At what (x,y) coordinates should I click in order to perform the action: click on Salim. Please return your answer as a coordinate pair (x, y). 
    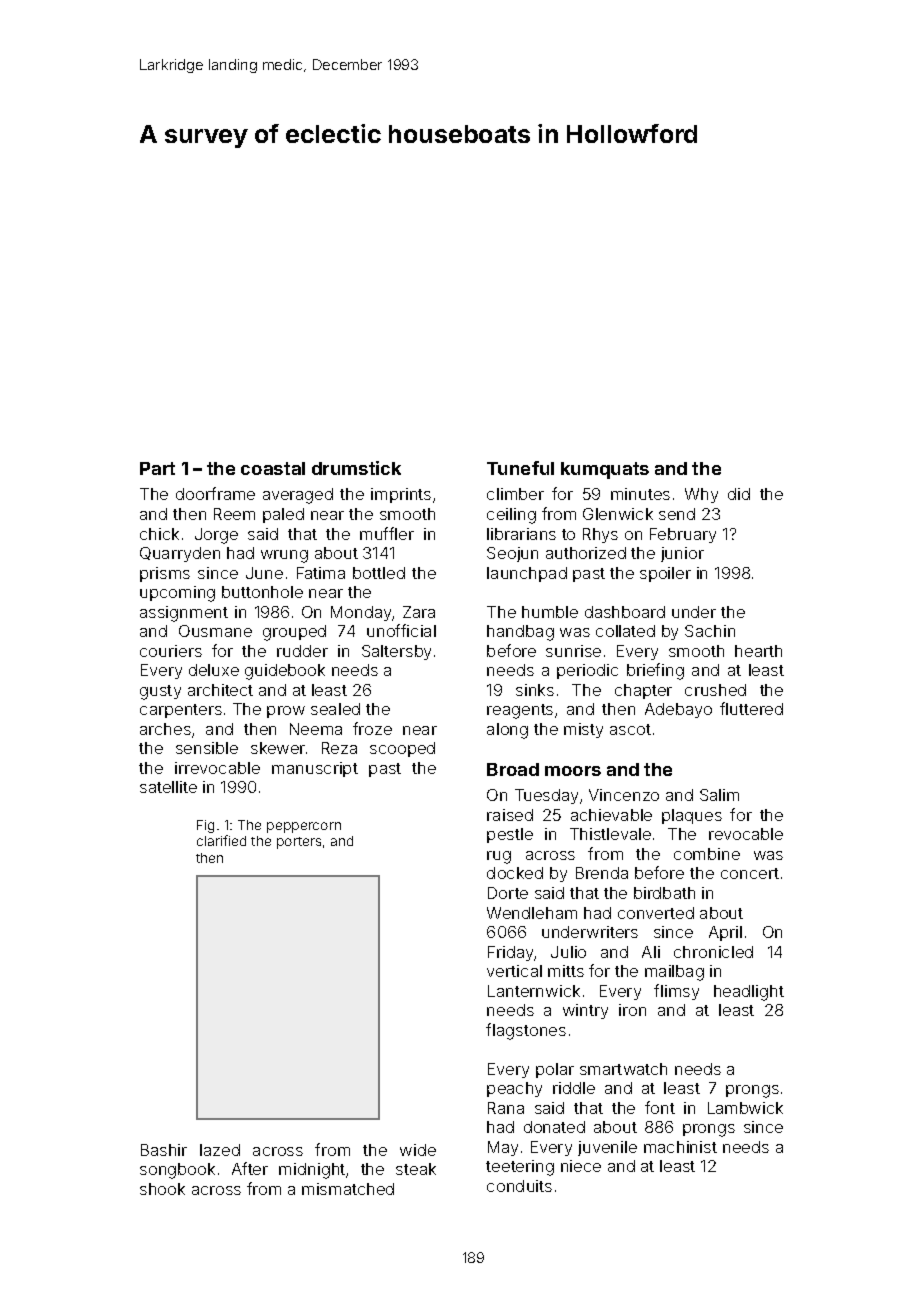
    Looking at the image, I should click on (719, 795).
